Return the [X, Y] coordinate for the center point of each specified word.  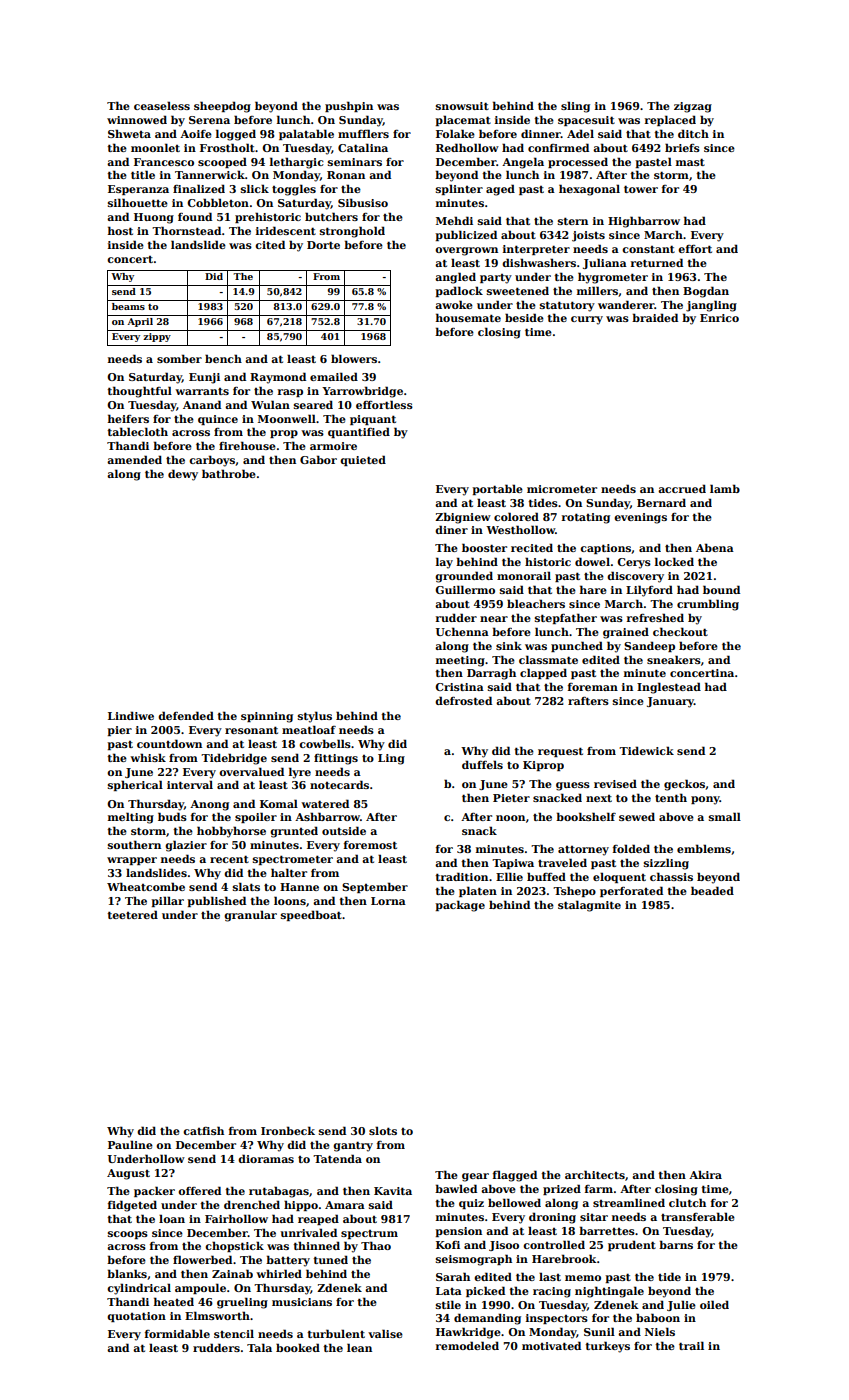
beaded [712, 890]
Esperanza [138, 190]
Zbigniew [463, 518]
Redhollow [467, 147]
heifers [128, 418]
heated [174, 1301]
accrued [682, 488]
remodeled [467, 1345]
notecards [339, 784]
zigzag [693, 107]
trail [691, 1345]
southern [134, 844]
